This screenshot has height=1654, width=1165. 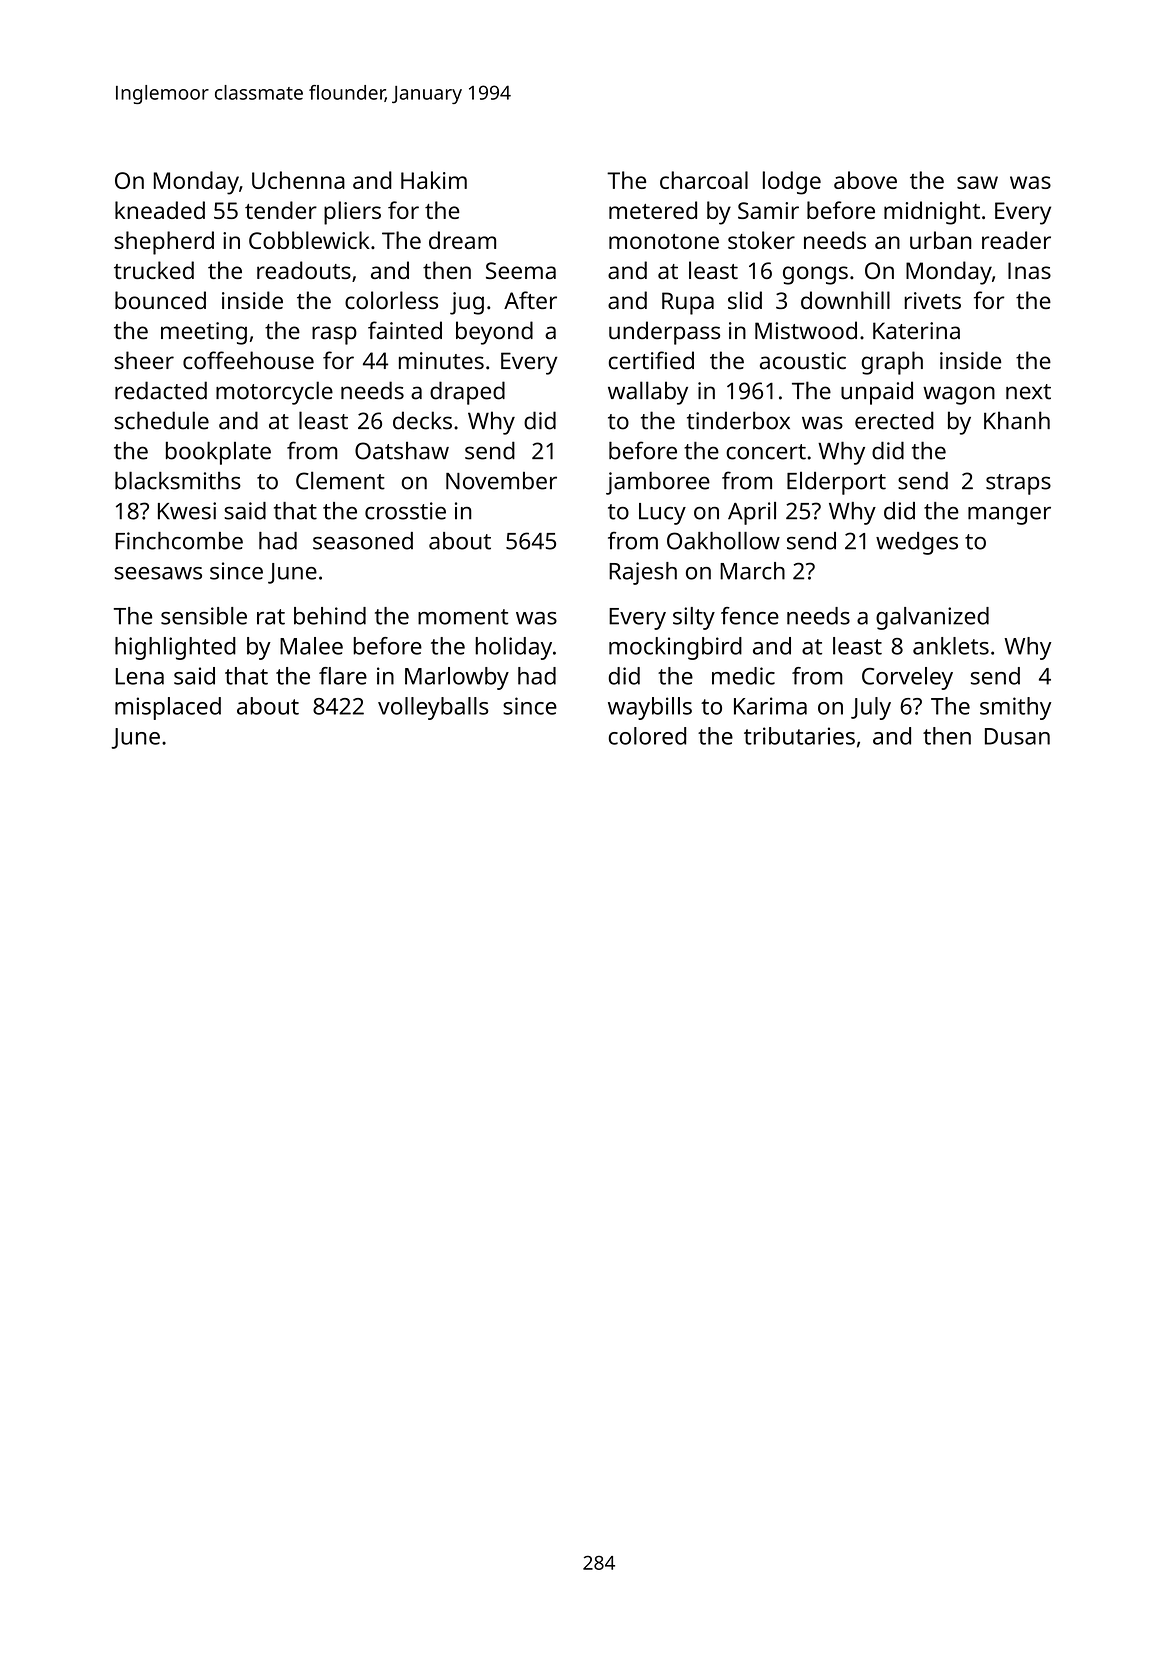 I want to click on Elderport, so click(x=836, y=483).
